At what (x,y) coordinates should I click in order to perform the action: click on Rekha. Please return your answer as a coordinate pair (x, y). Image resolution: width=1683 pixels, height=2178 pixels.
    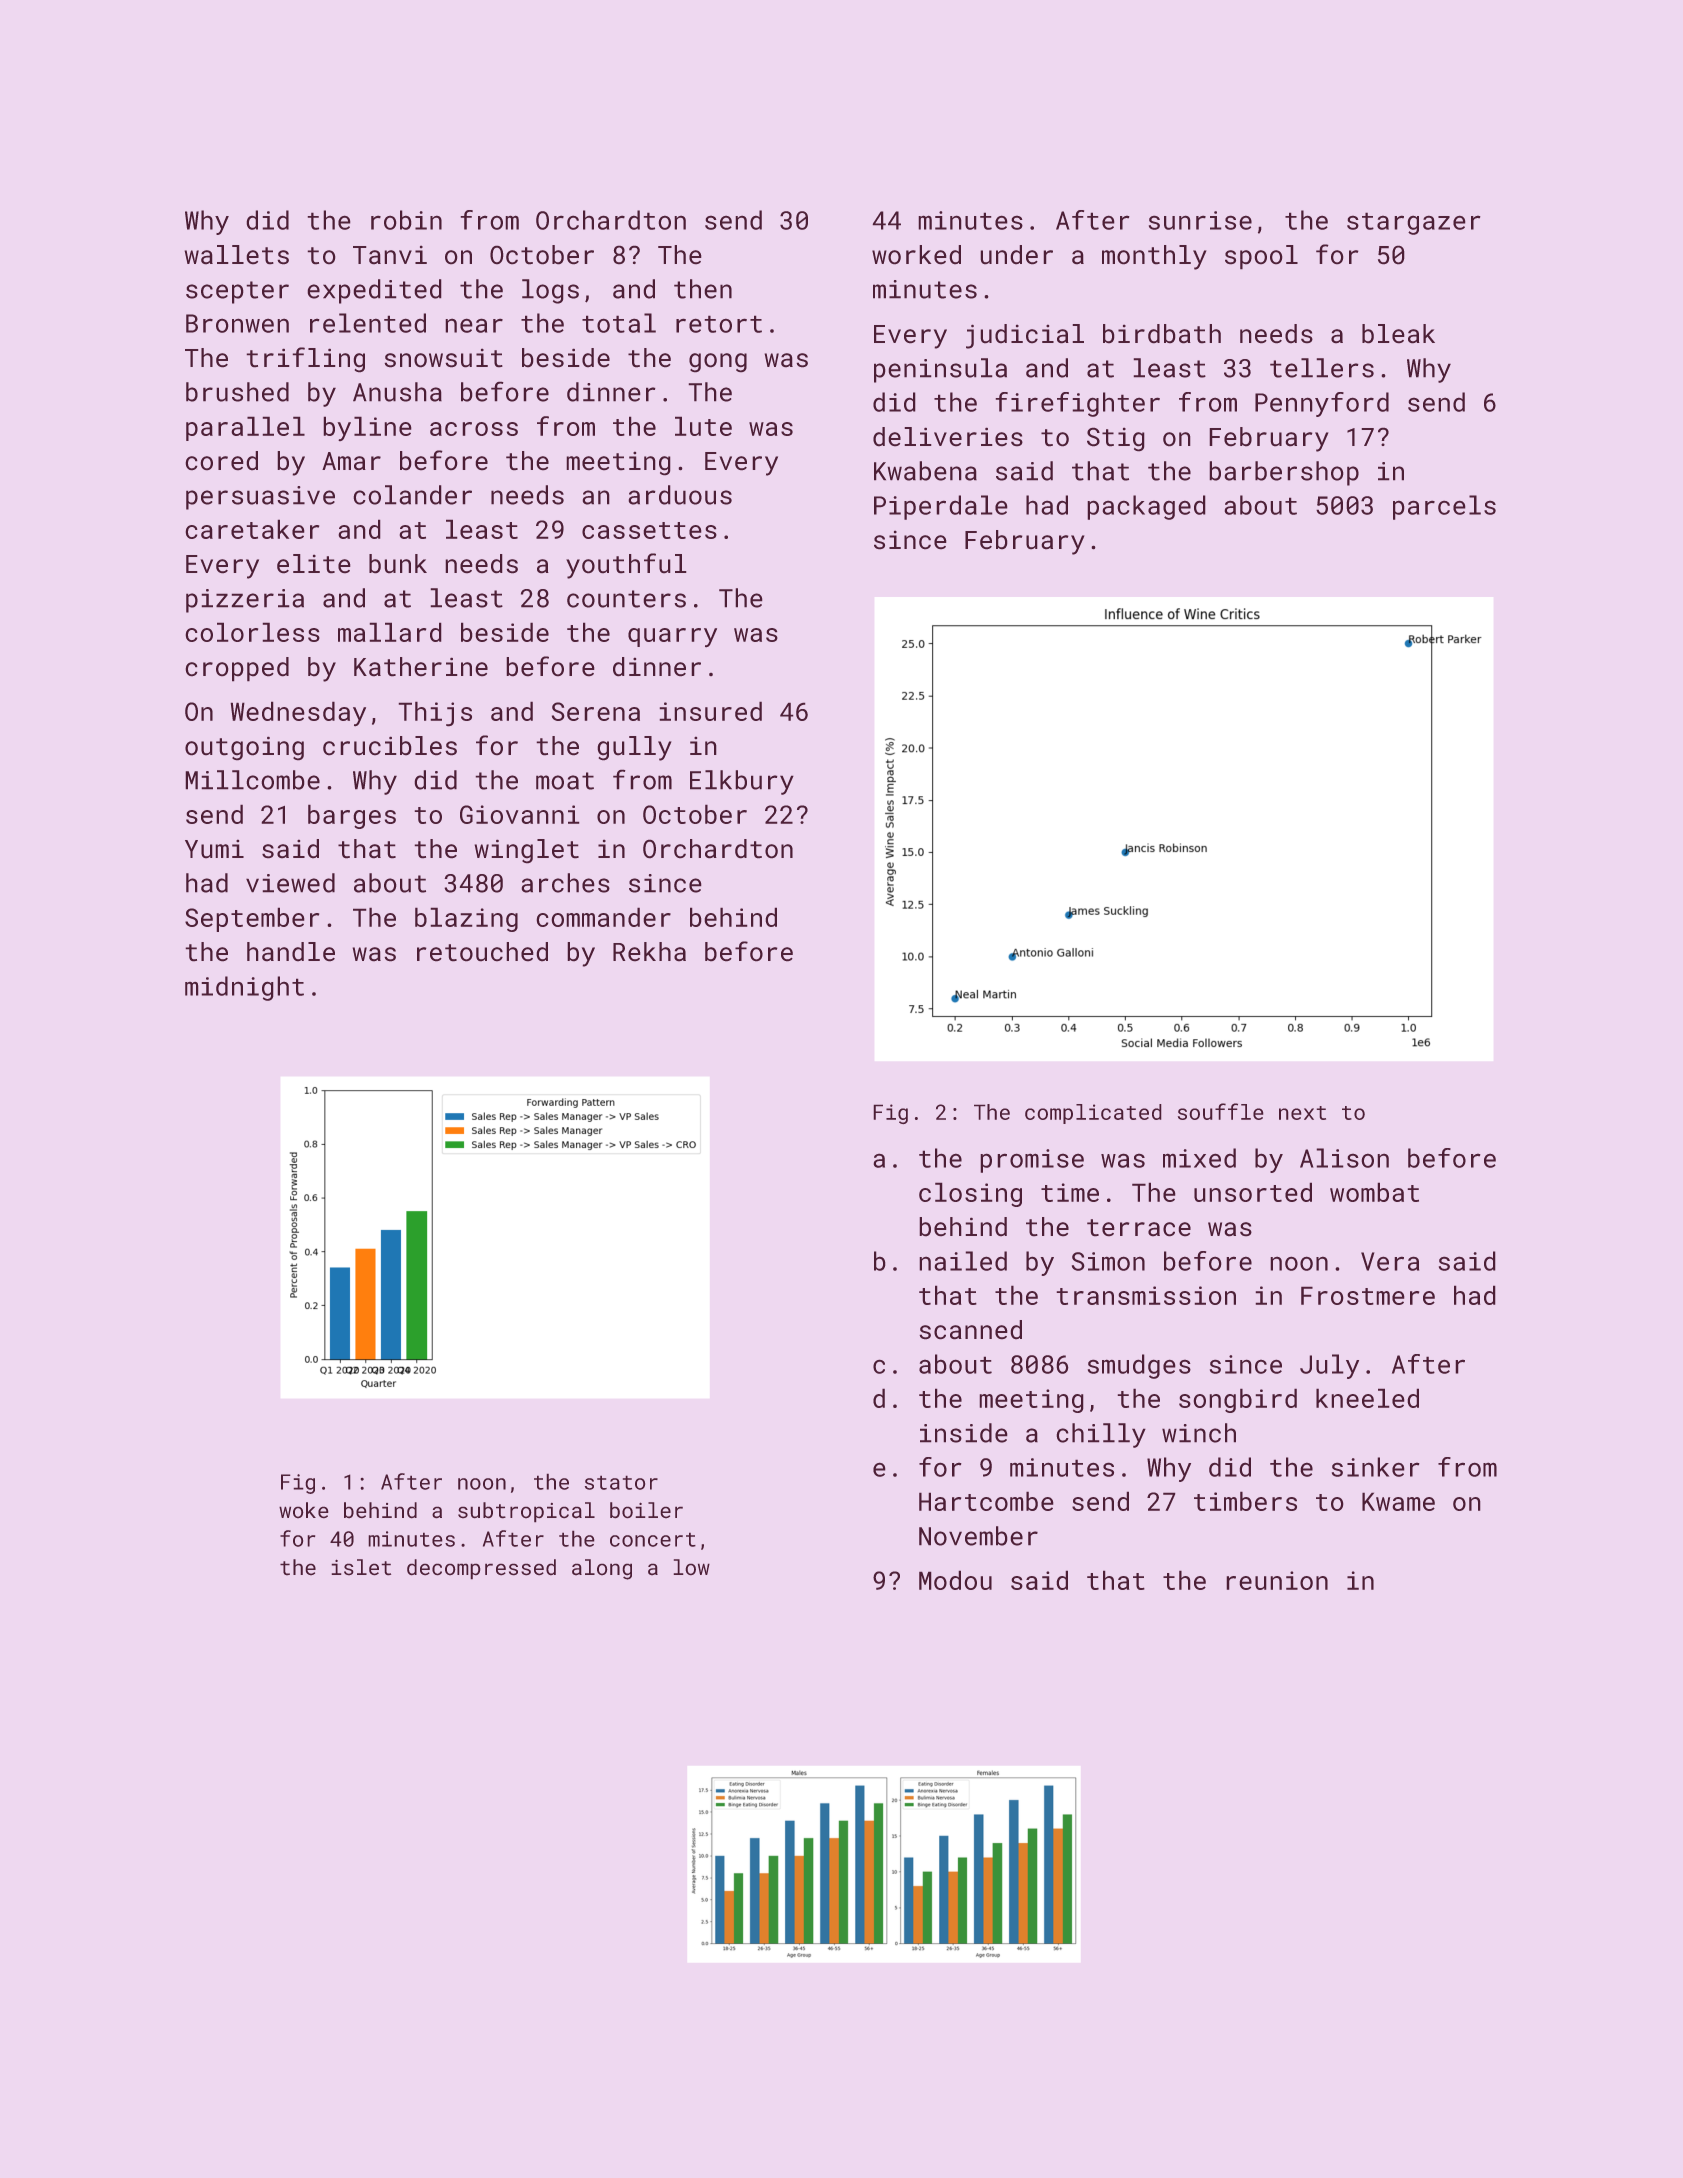
    Looking at the image, I should click on (649, 951).
